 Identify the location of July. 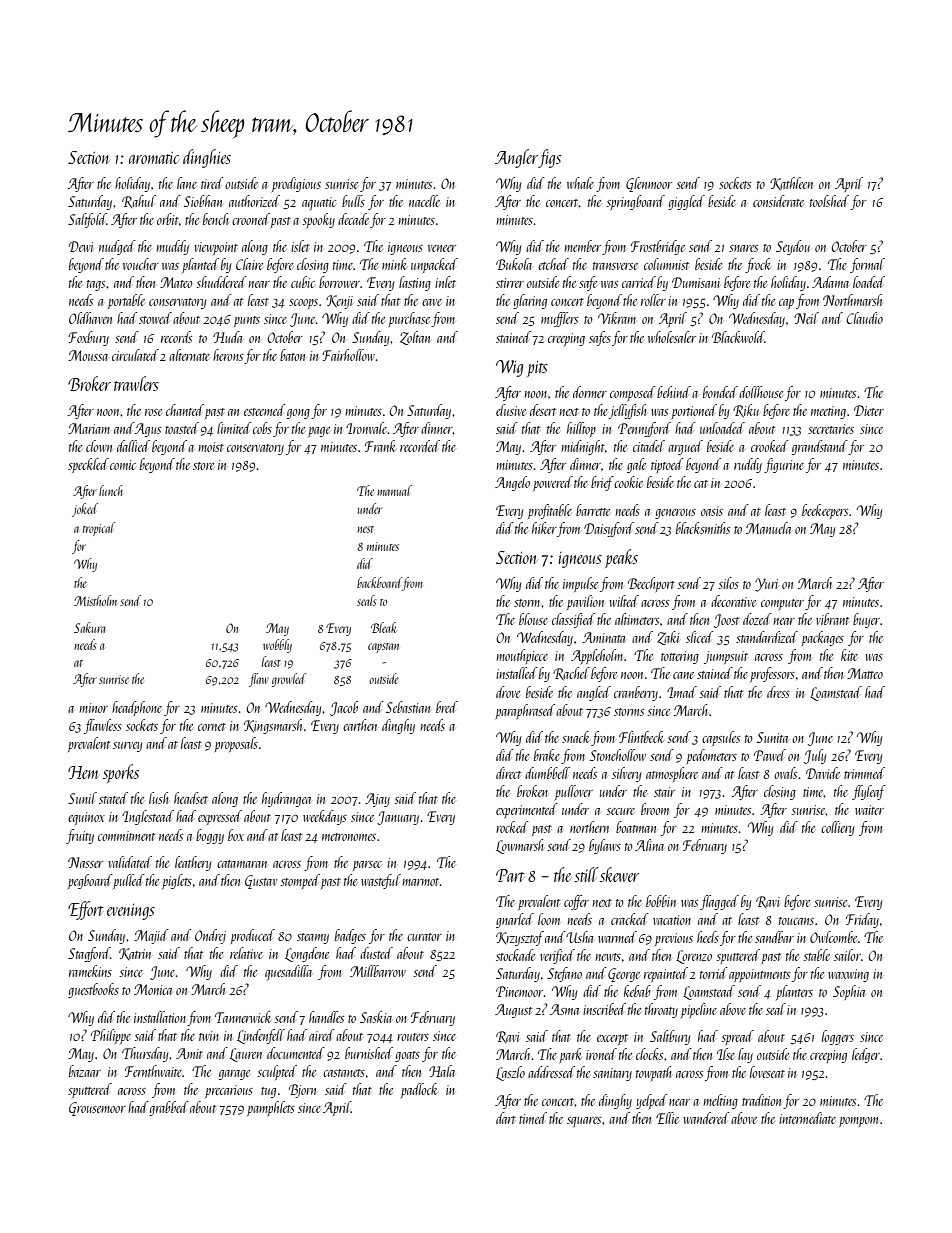
(815, 756).
